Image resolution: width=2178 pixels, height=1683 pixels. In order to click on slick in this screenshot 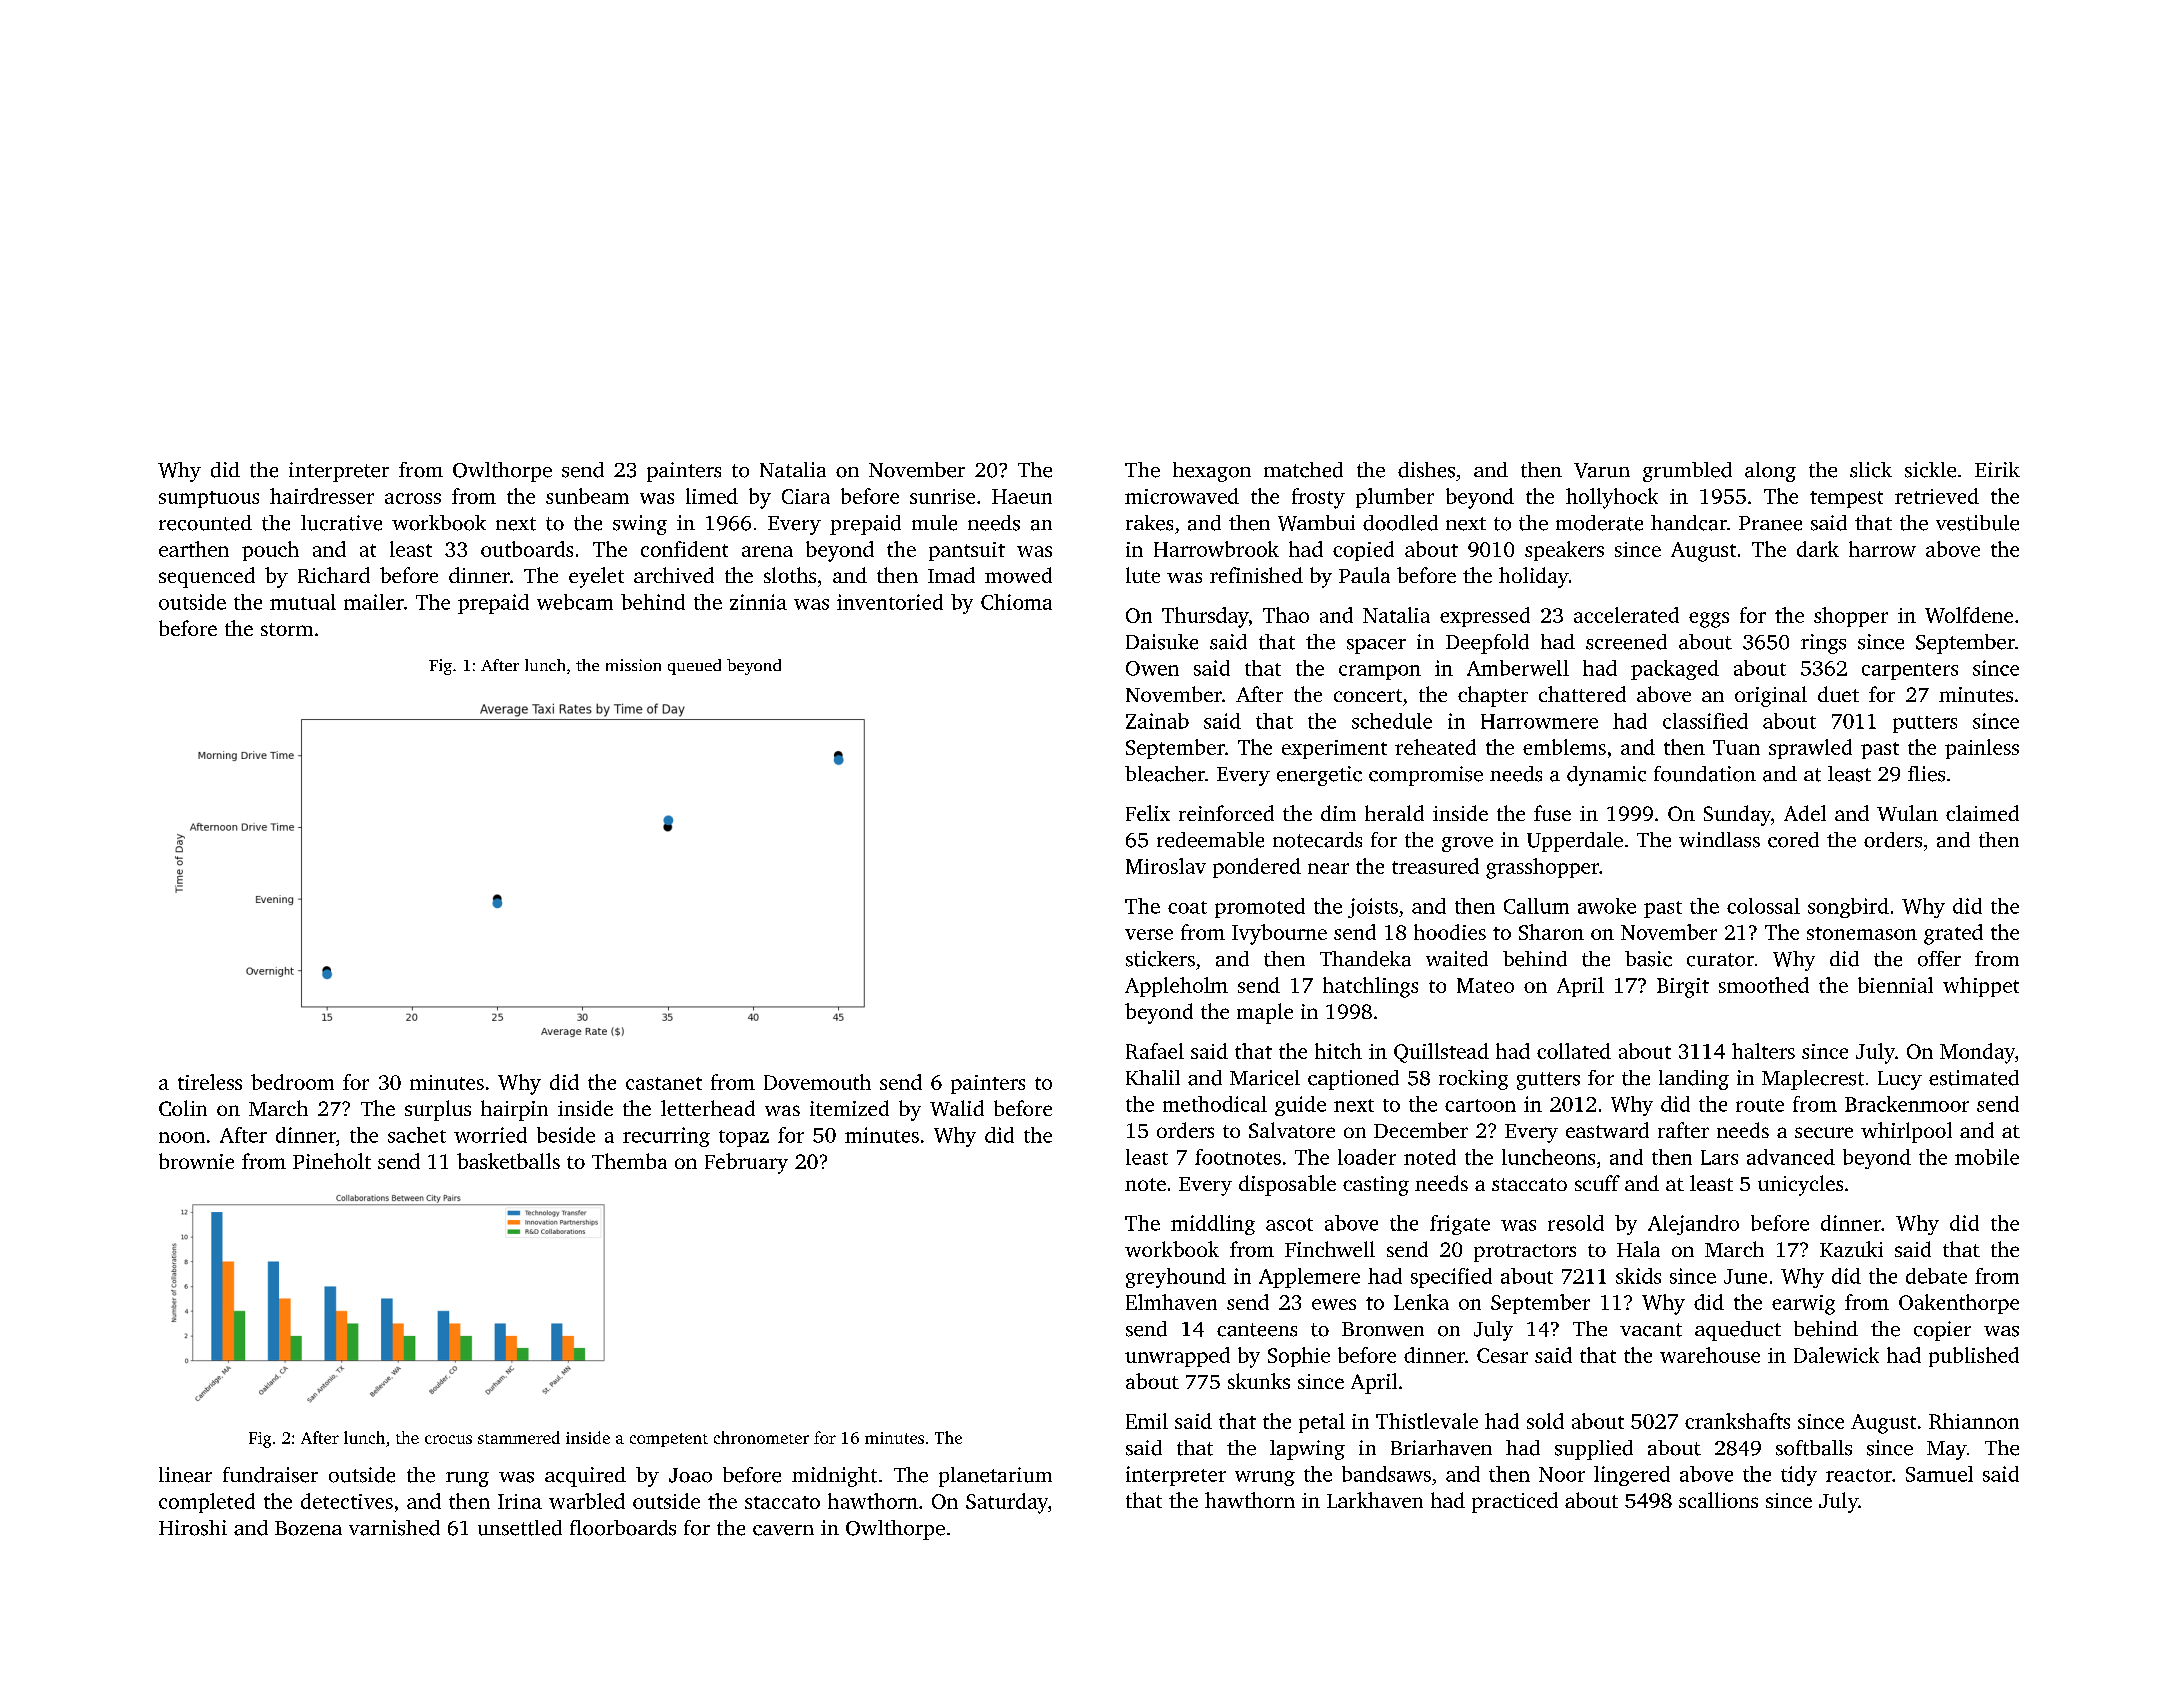, I will do `click(1871, 470)`.
